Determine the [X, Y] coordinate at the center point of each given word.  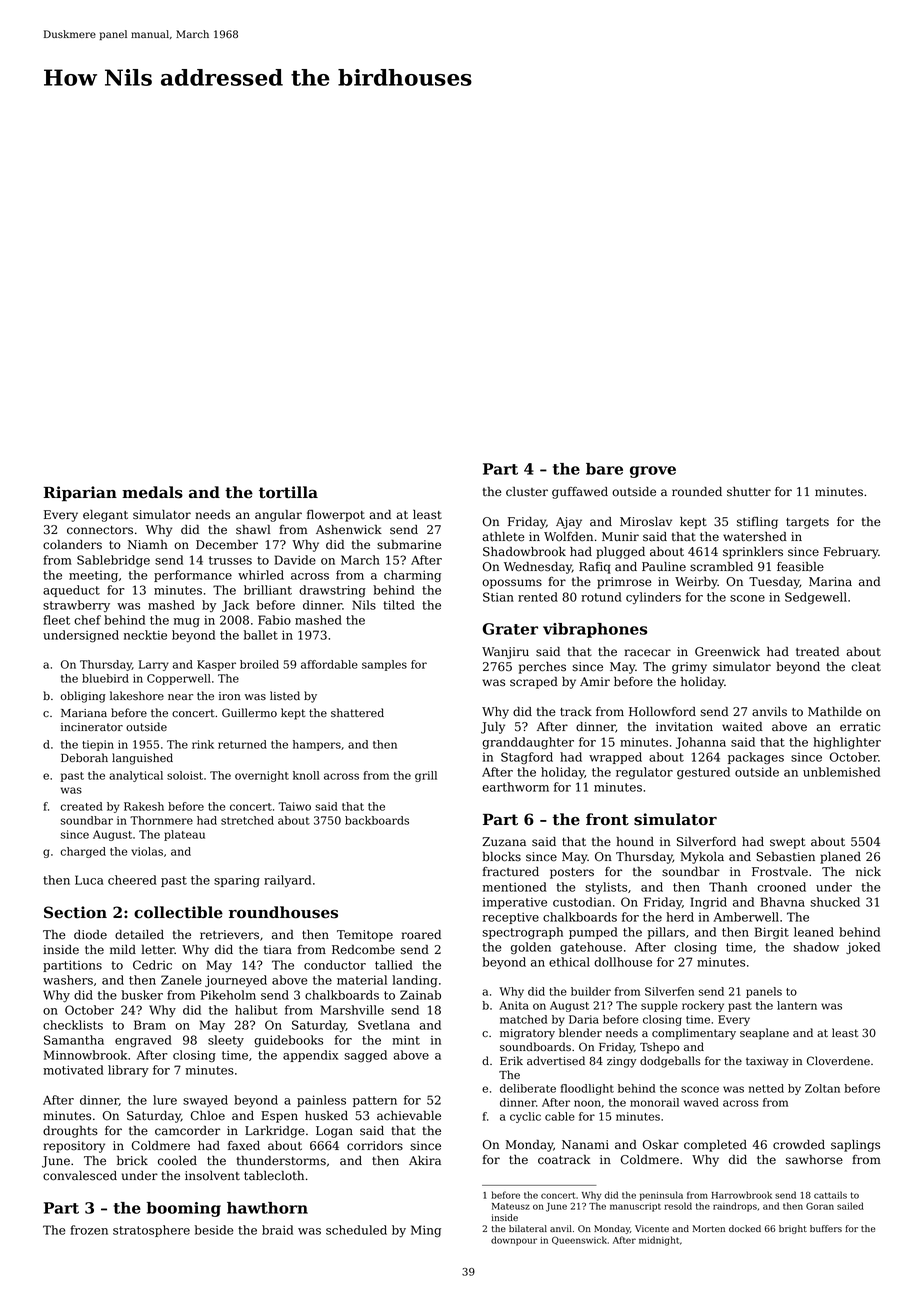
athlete [503, 537]
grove [653, 472]
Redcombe [363, 949]
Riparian [80, 494]
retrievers [229, 935]
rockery [703, 1006]
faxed [244, 1146]
